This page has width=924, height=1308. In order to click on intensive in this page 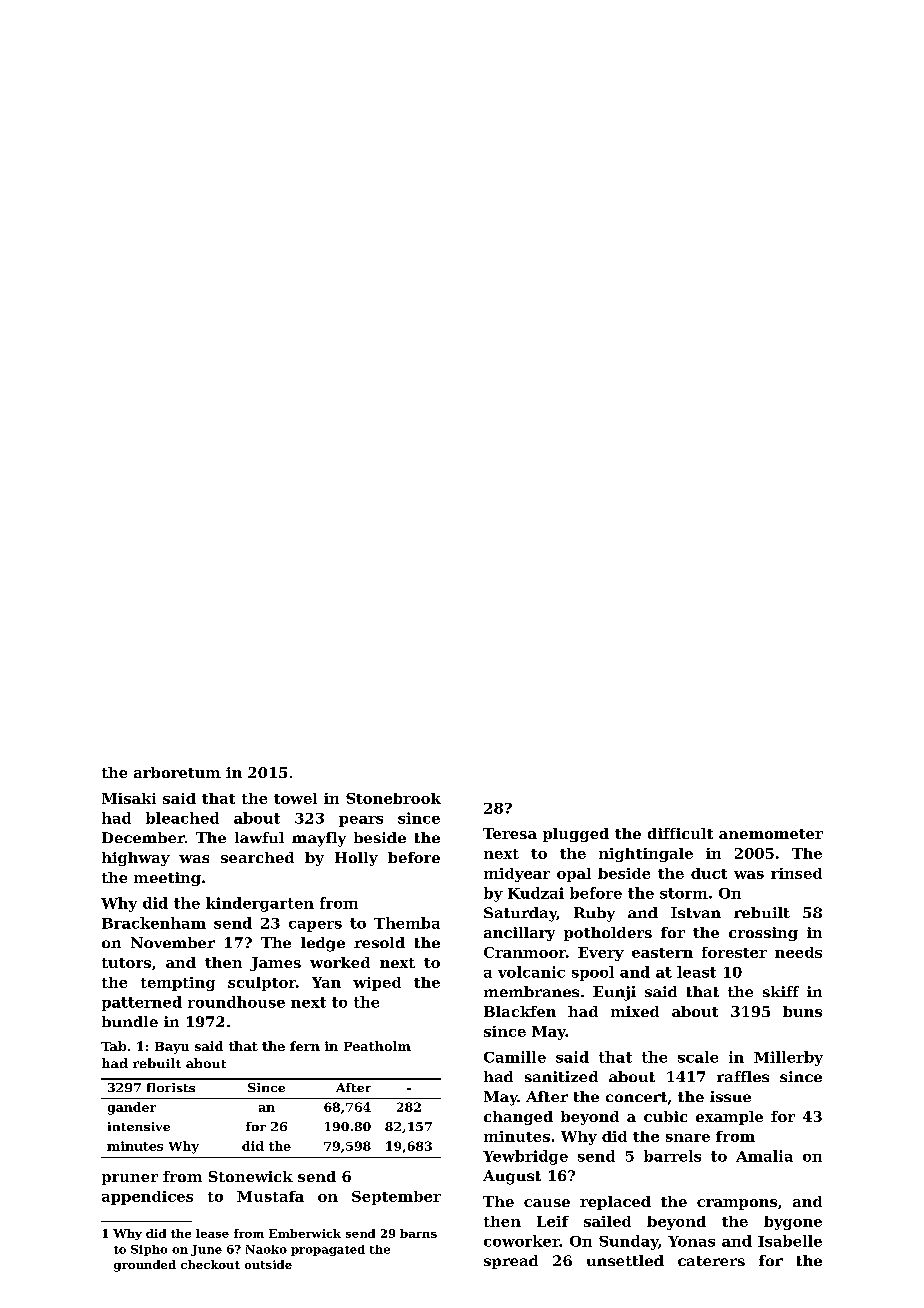, I will do `click(139, 1126)`.
